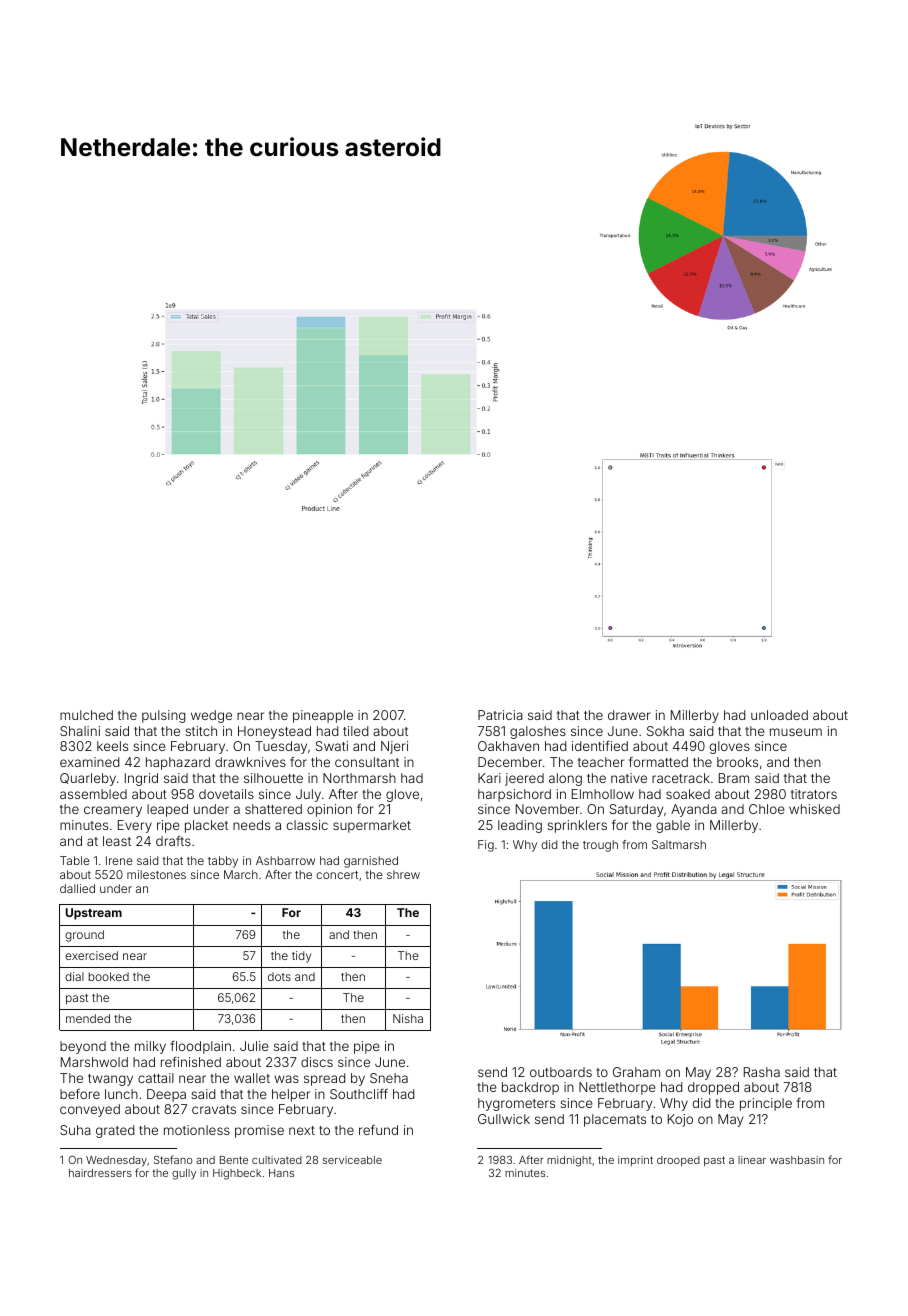  What do you see at coordinates (779, 715) in the page?
I see `unloaded` at bounding box center [779, 715].
